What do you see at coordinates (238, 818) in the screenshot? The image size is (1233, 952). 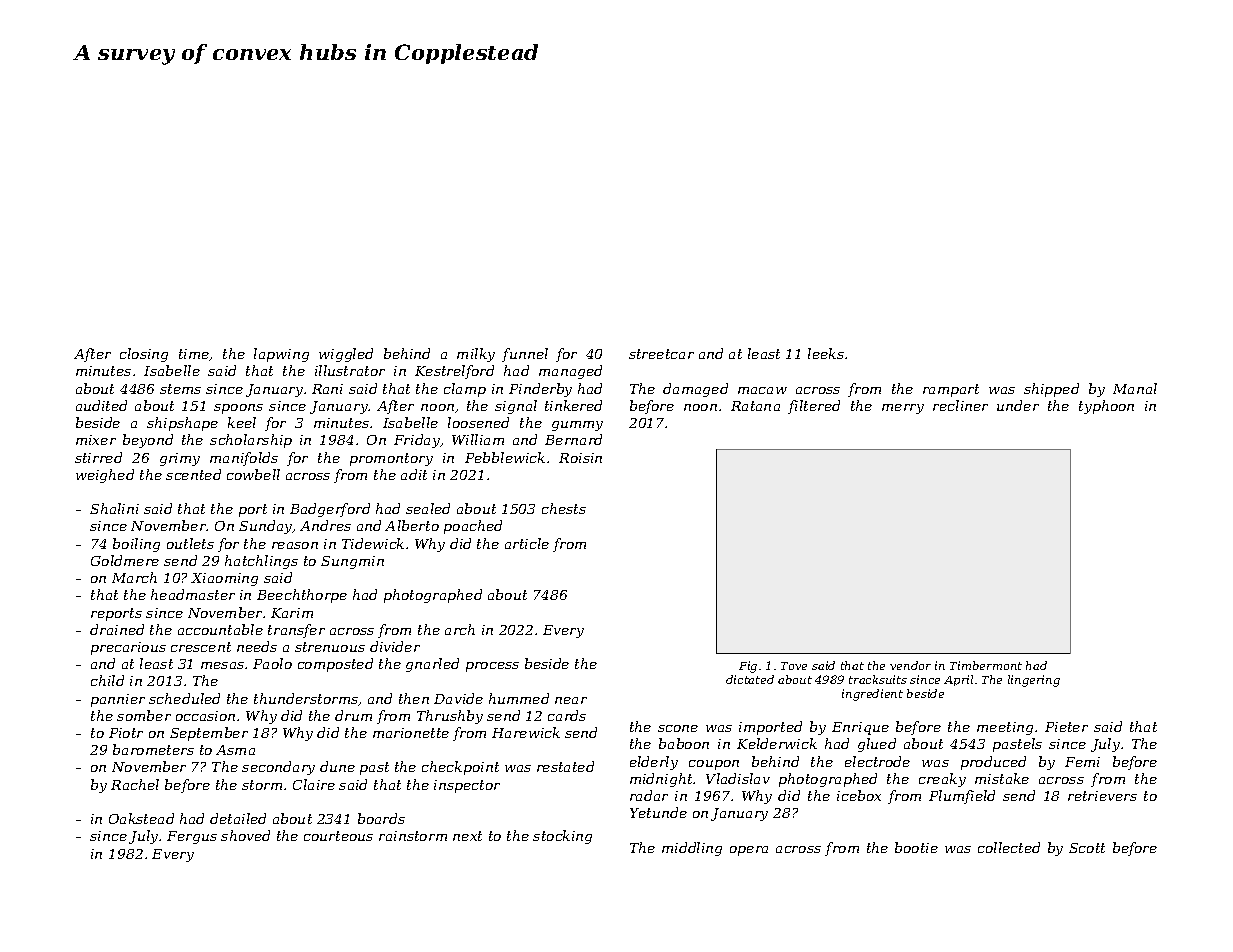 I see `detailed` at bounding box center [238, 818].
